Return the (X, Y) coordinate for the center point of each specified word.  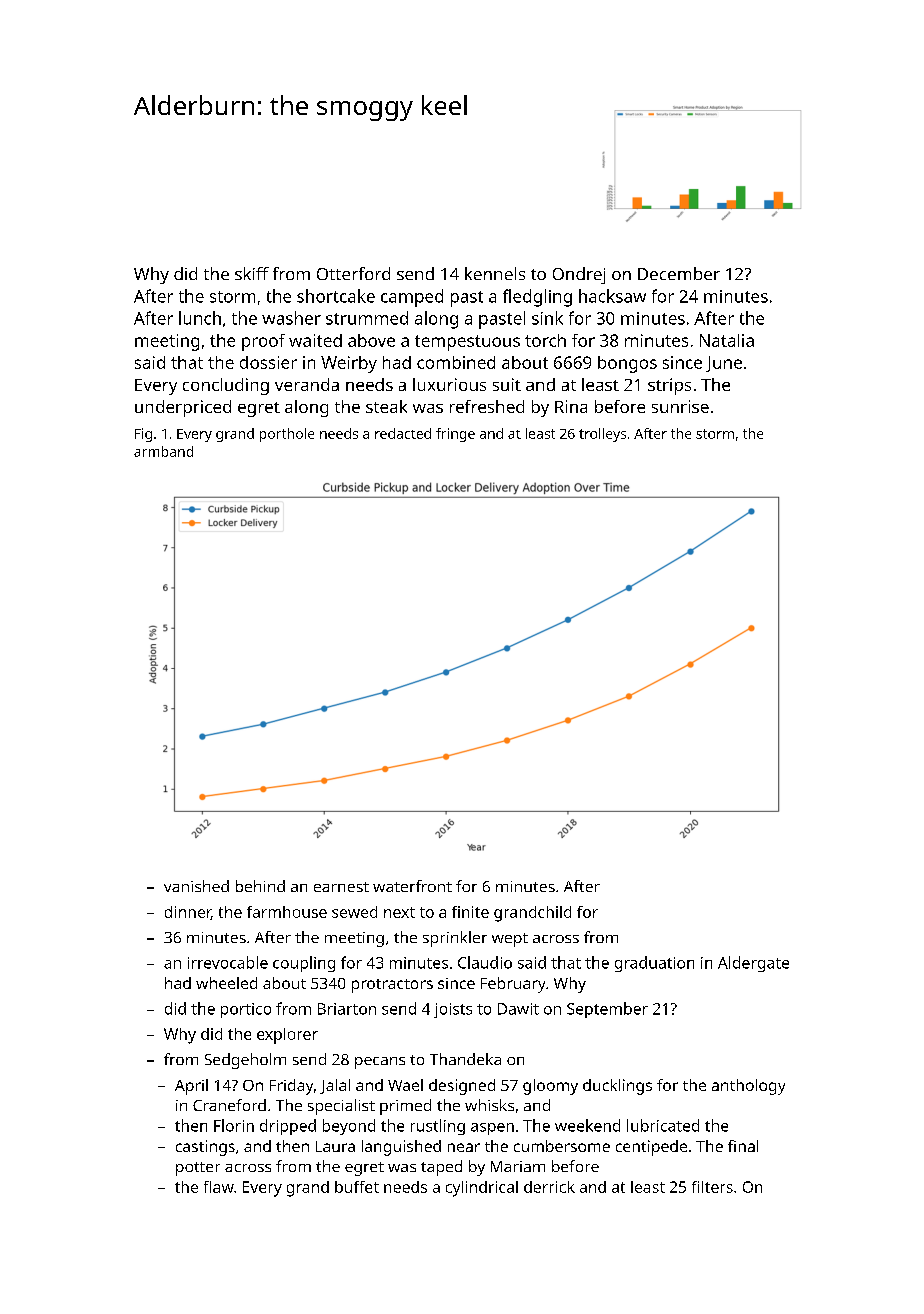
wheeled (226, 983)
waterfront (412, 886)
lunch (200, 318)
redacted (403, 433)
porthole (287, 435)
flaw (219, 1187)
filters (712, 1187)
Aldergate (753, 964)
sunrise (680, 406)
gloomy (550, 1087)
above (371, 340)
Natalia (727, 340)
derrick (549, 1187)
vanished (196, 886)
